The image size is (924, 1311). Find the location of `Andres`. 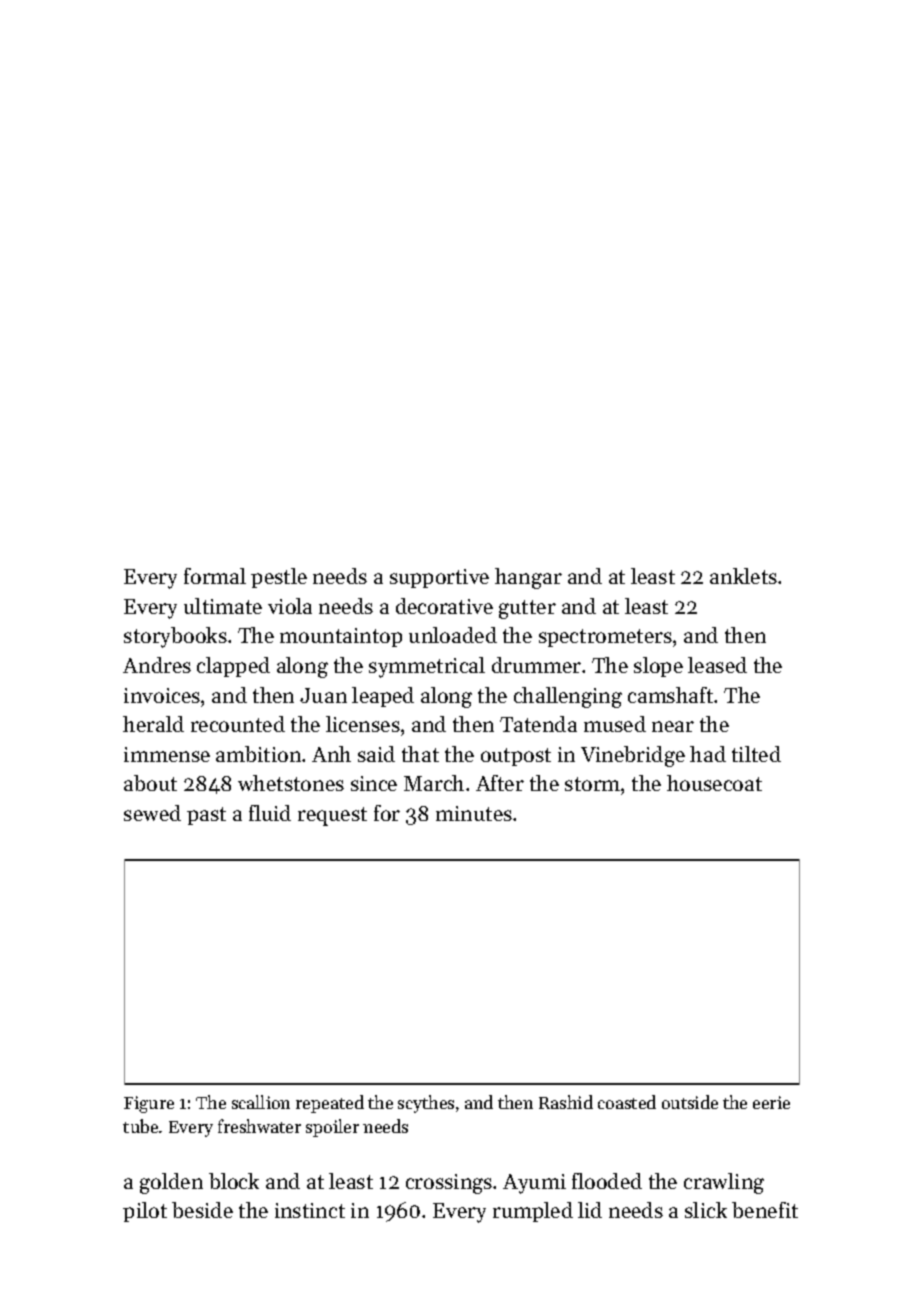

Andres is located at coordinates (157, 665).
